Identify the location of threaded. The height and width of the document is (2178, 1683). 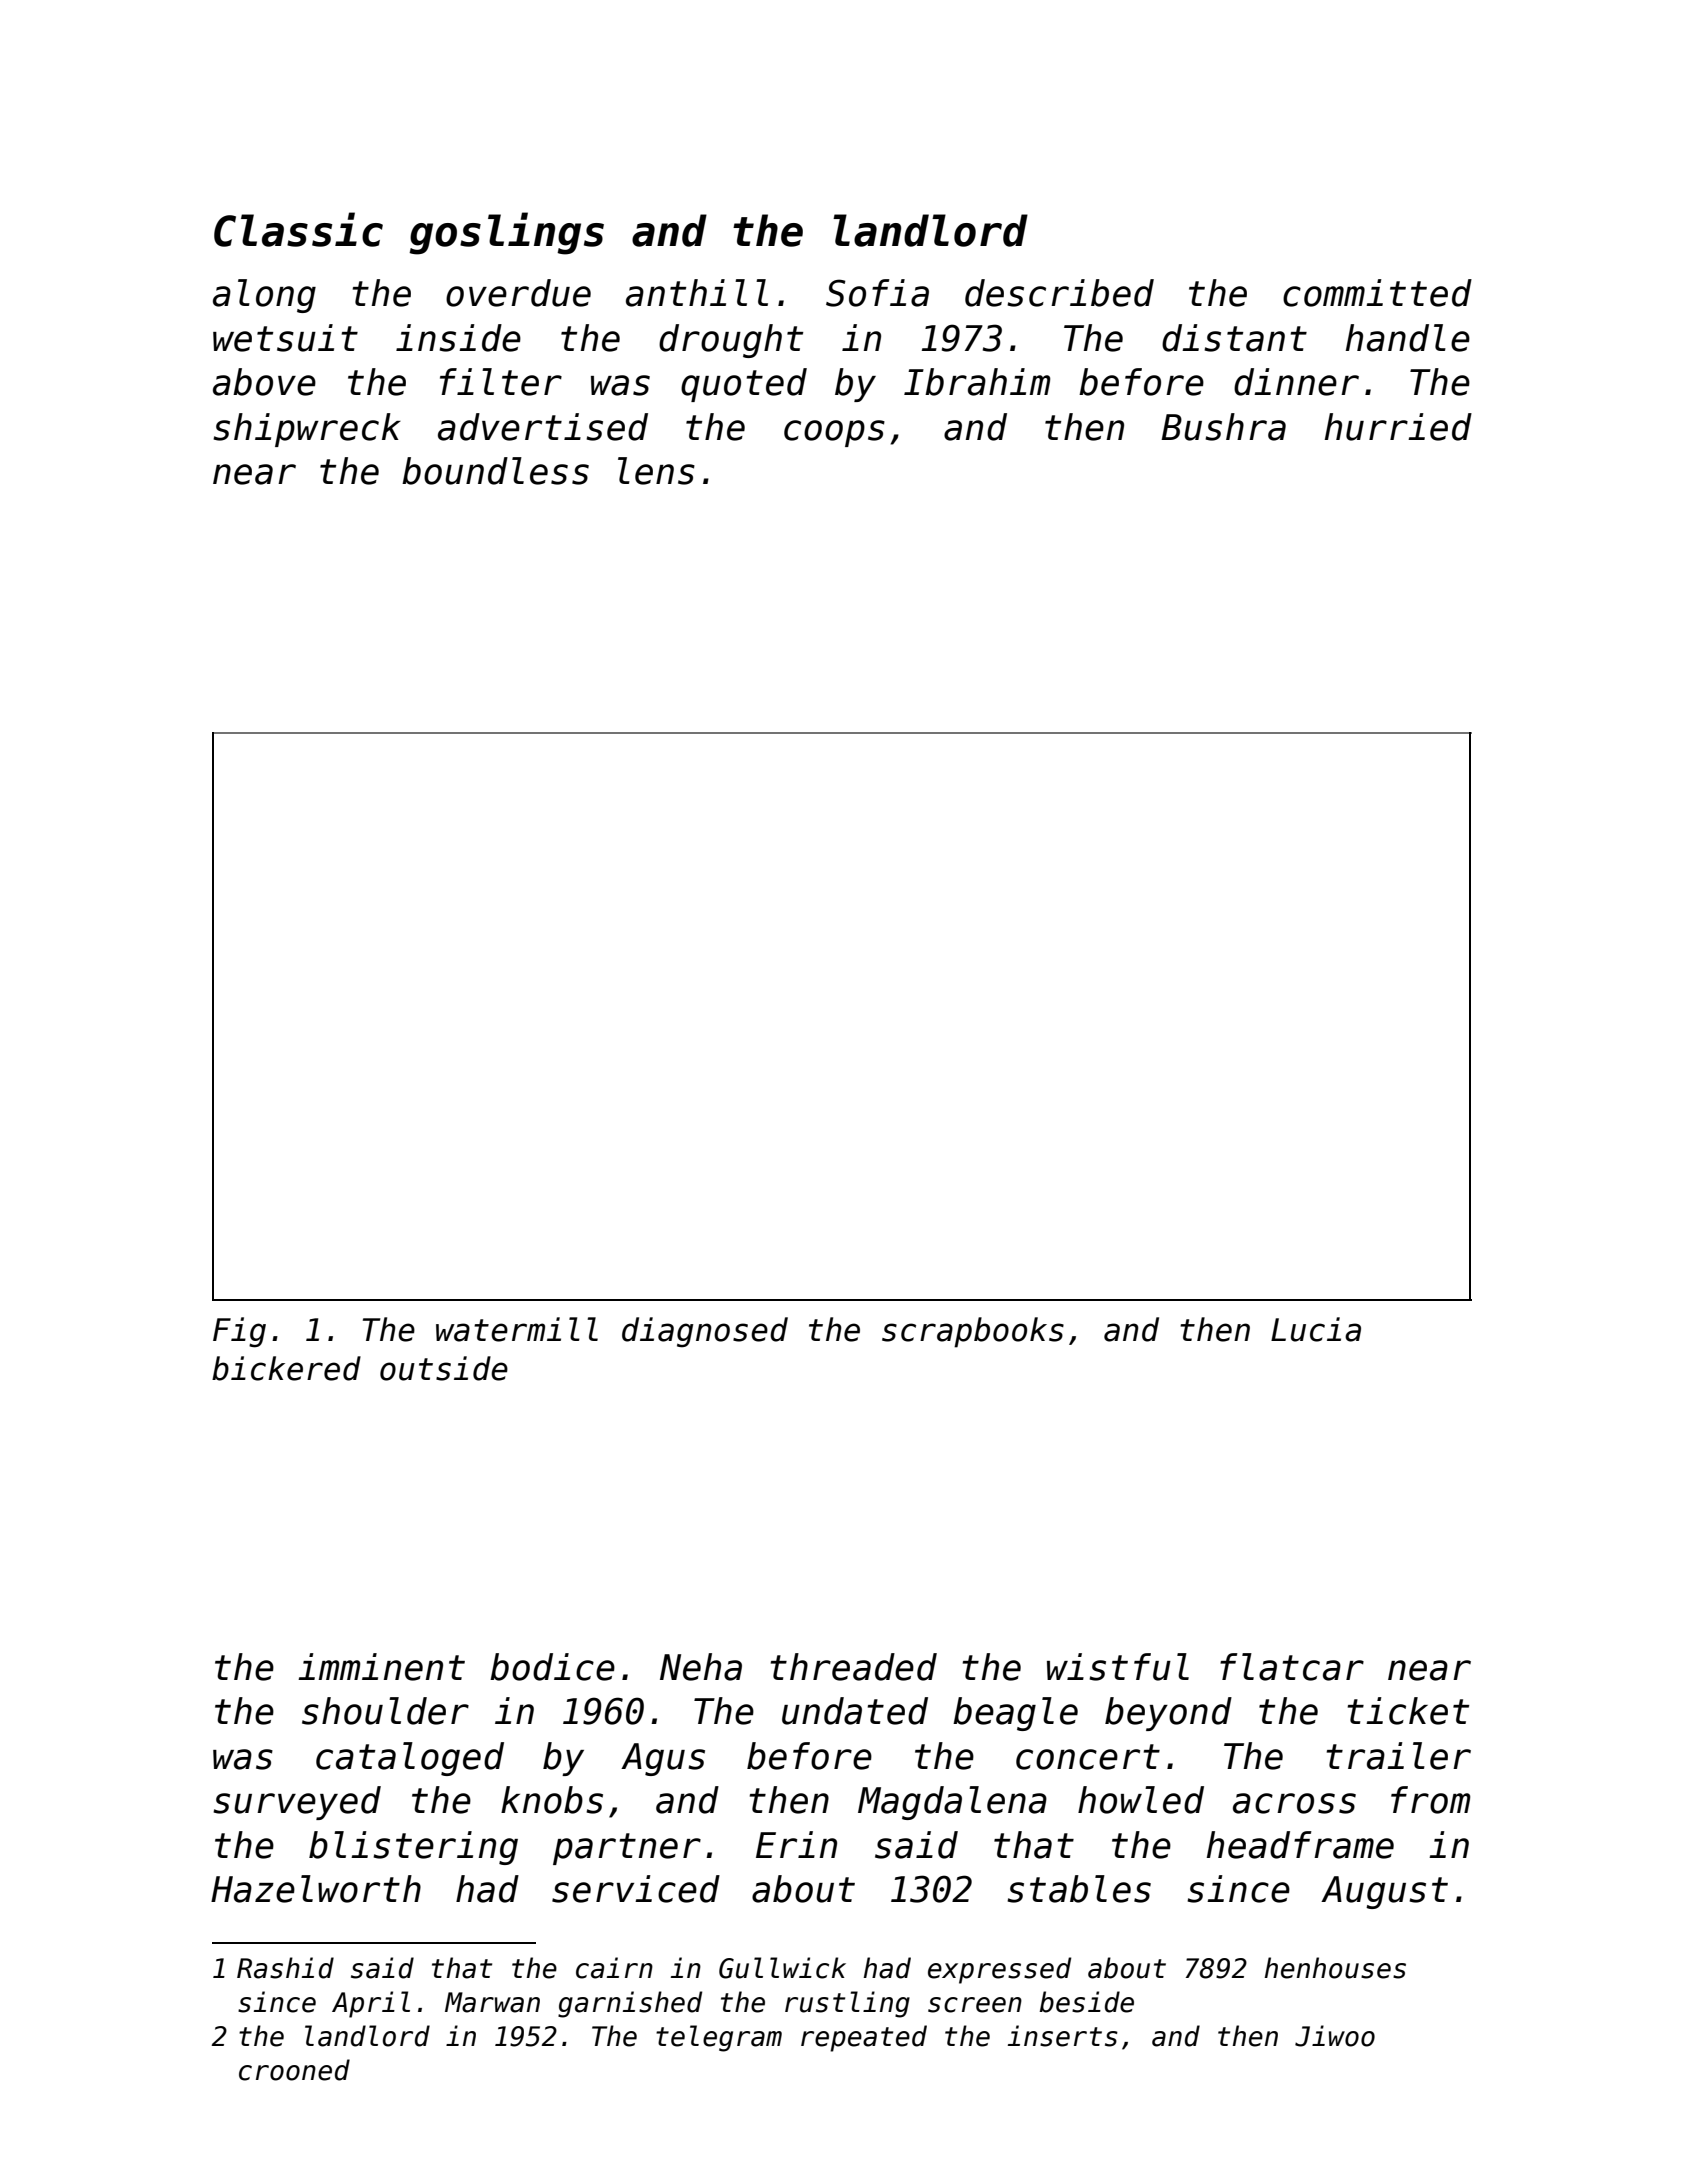
(854, 1667).
